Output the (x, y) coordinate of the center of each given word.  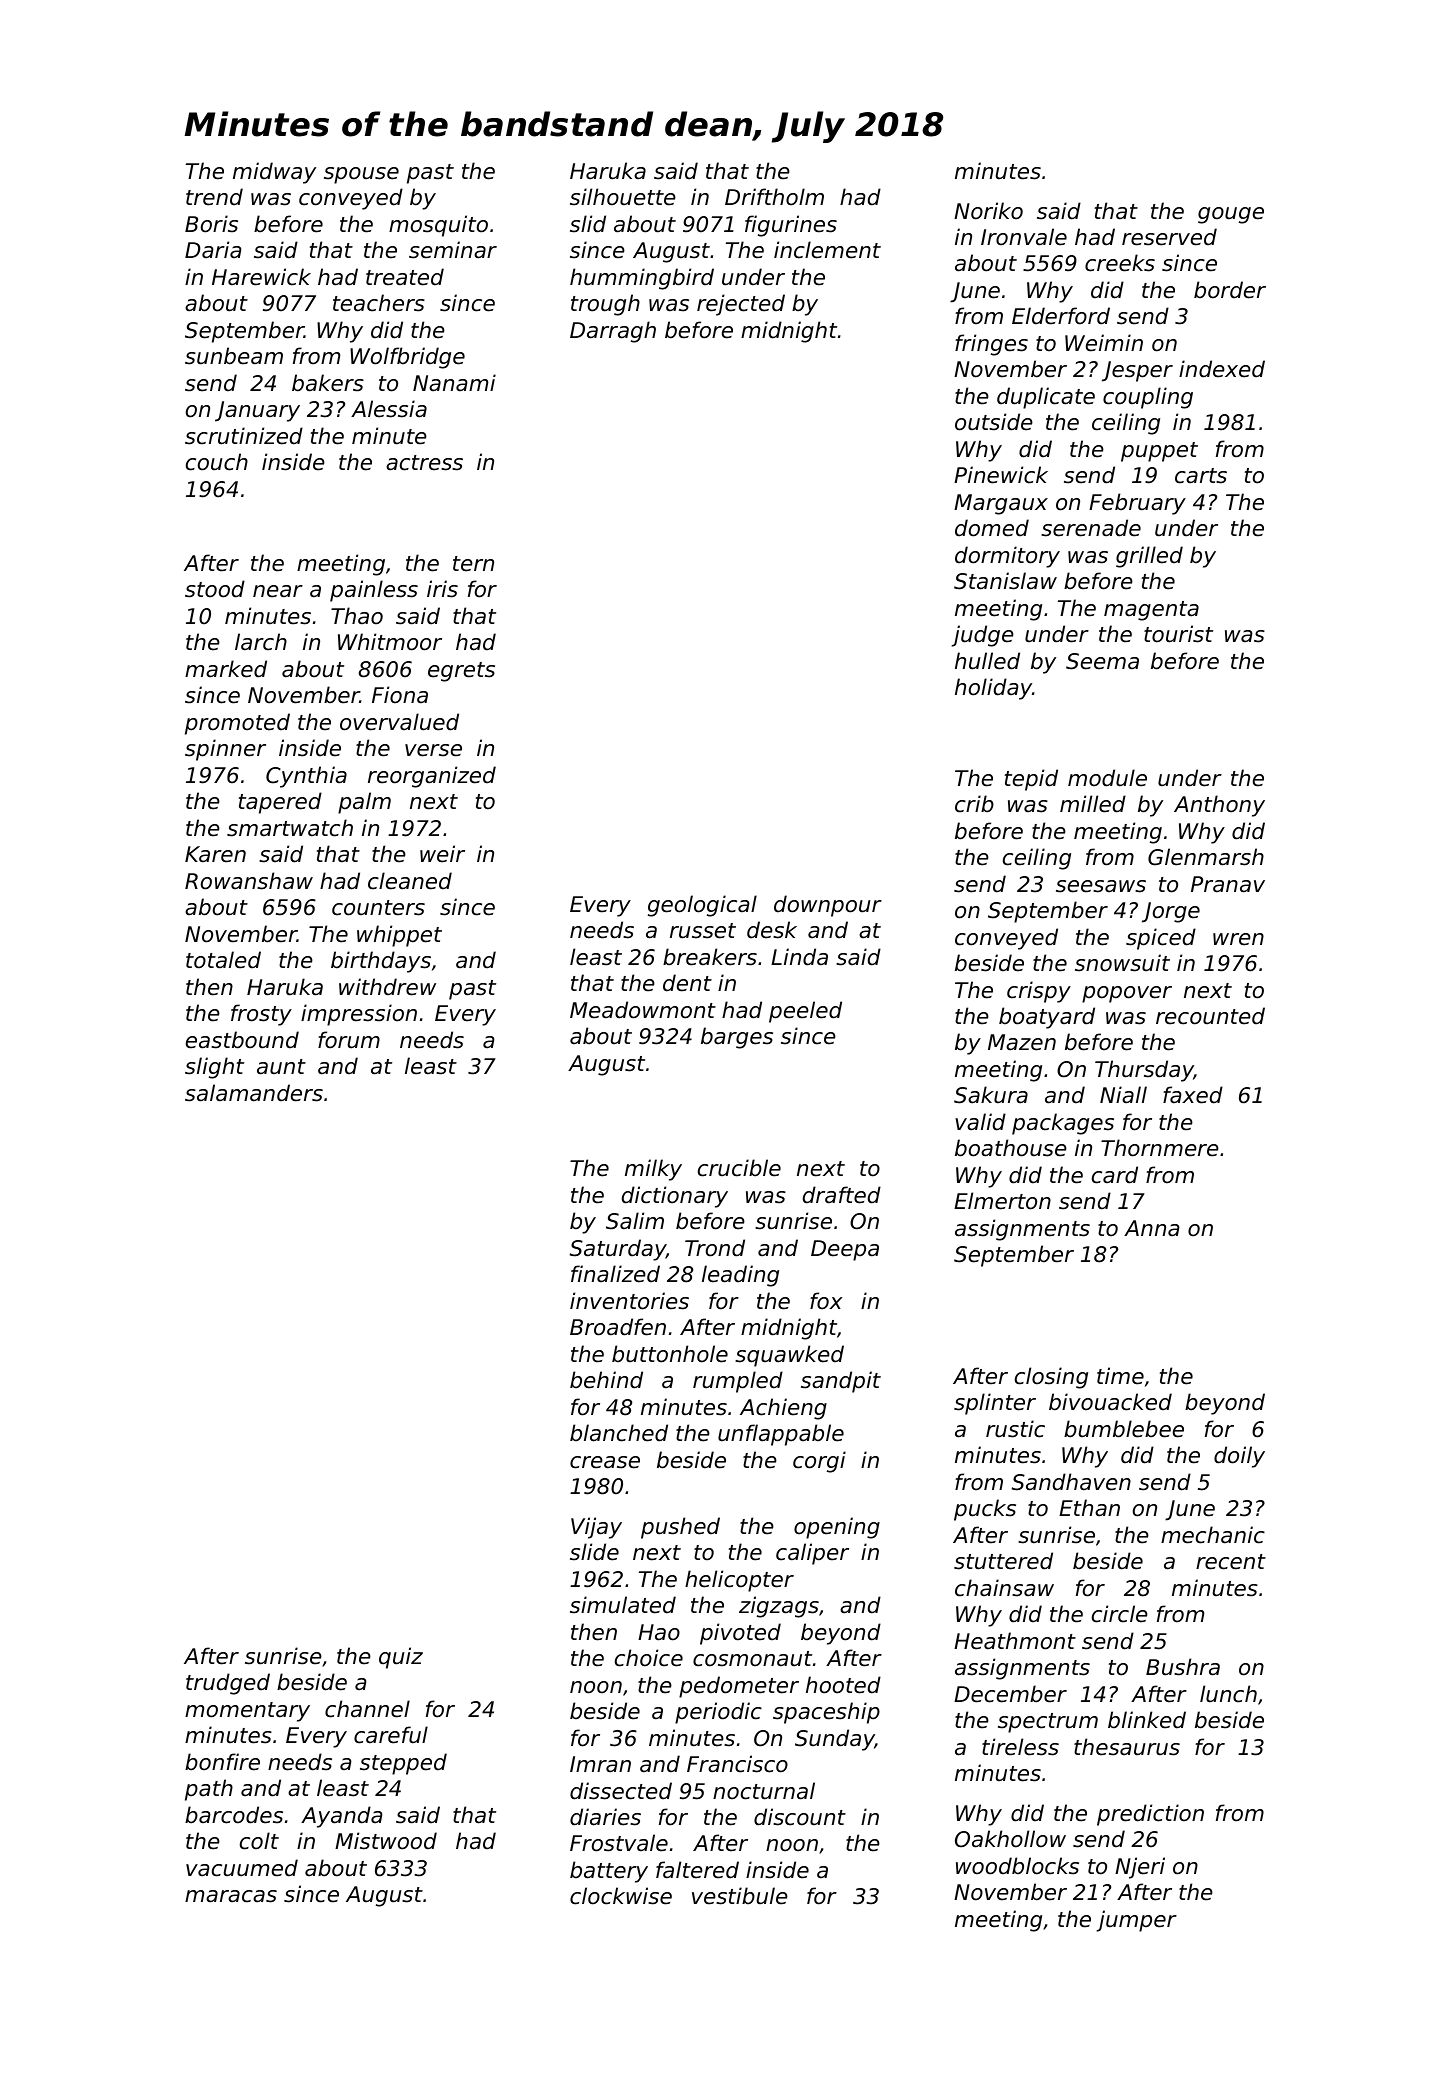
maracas (231, 1896)
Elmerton (1002, 1201)
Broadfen (618, 1327)
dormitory (1007, 557)
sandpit (841, 1382)
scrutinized (244, 436)
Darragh (613, 332)
